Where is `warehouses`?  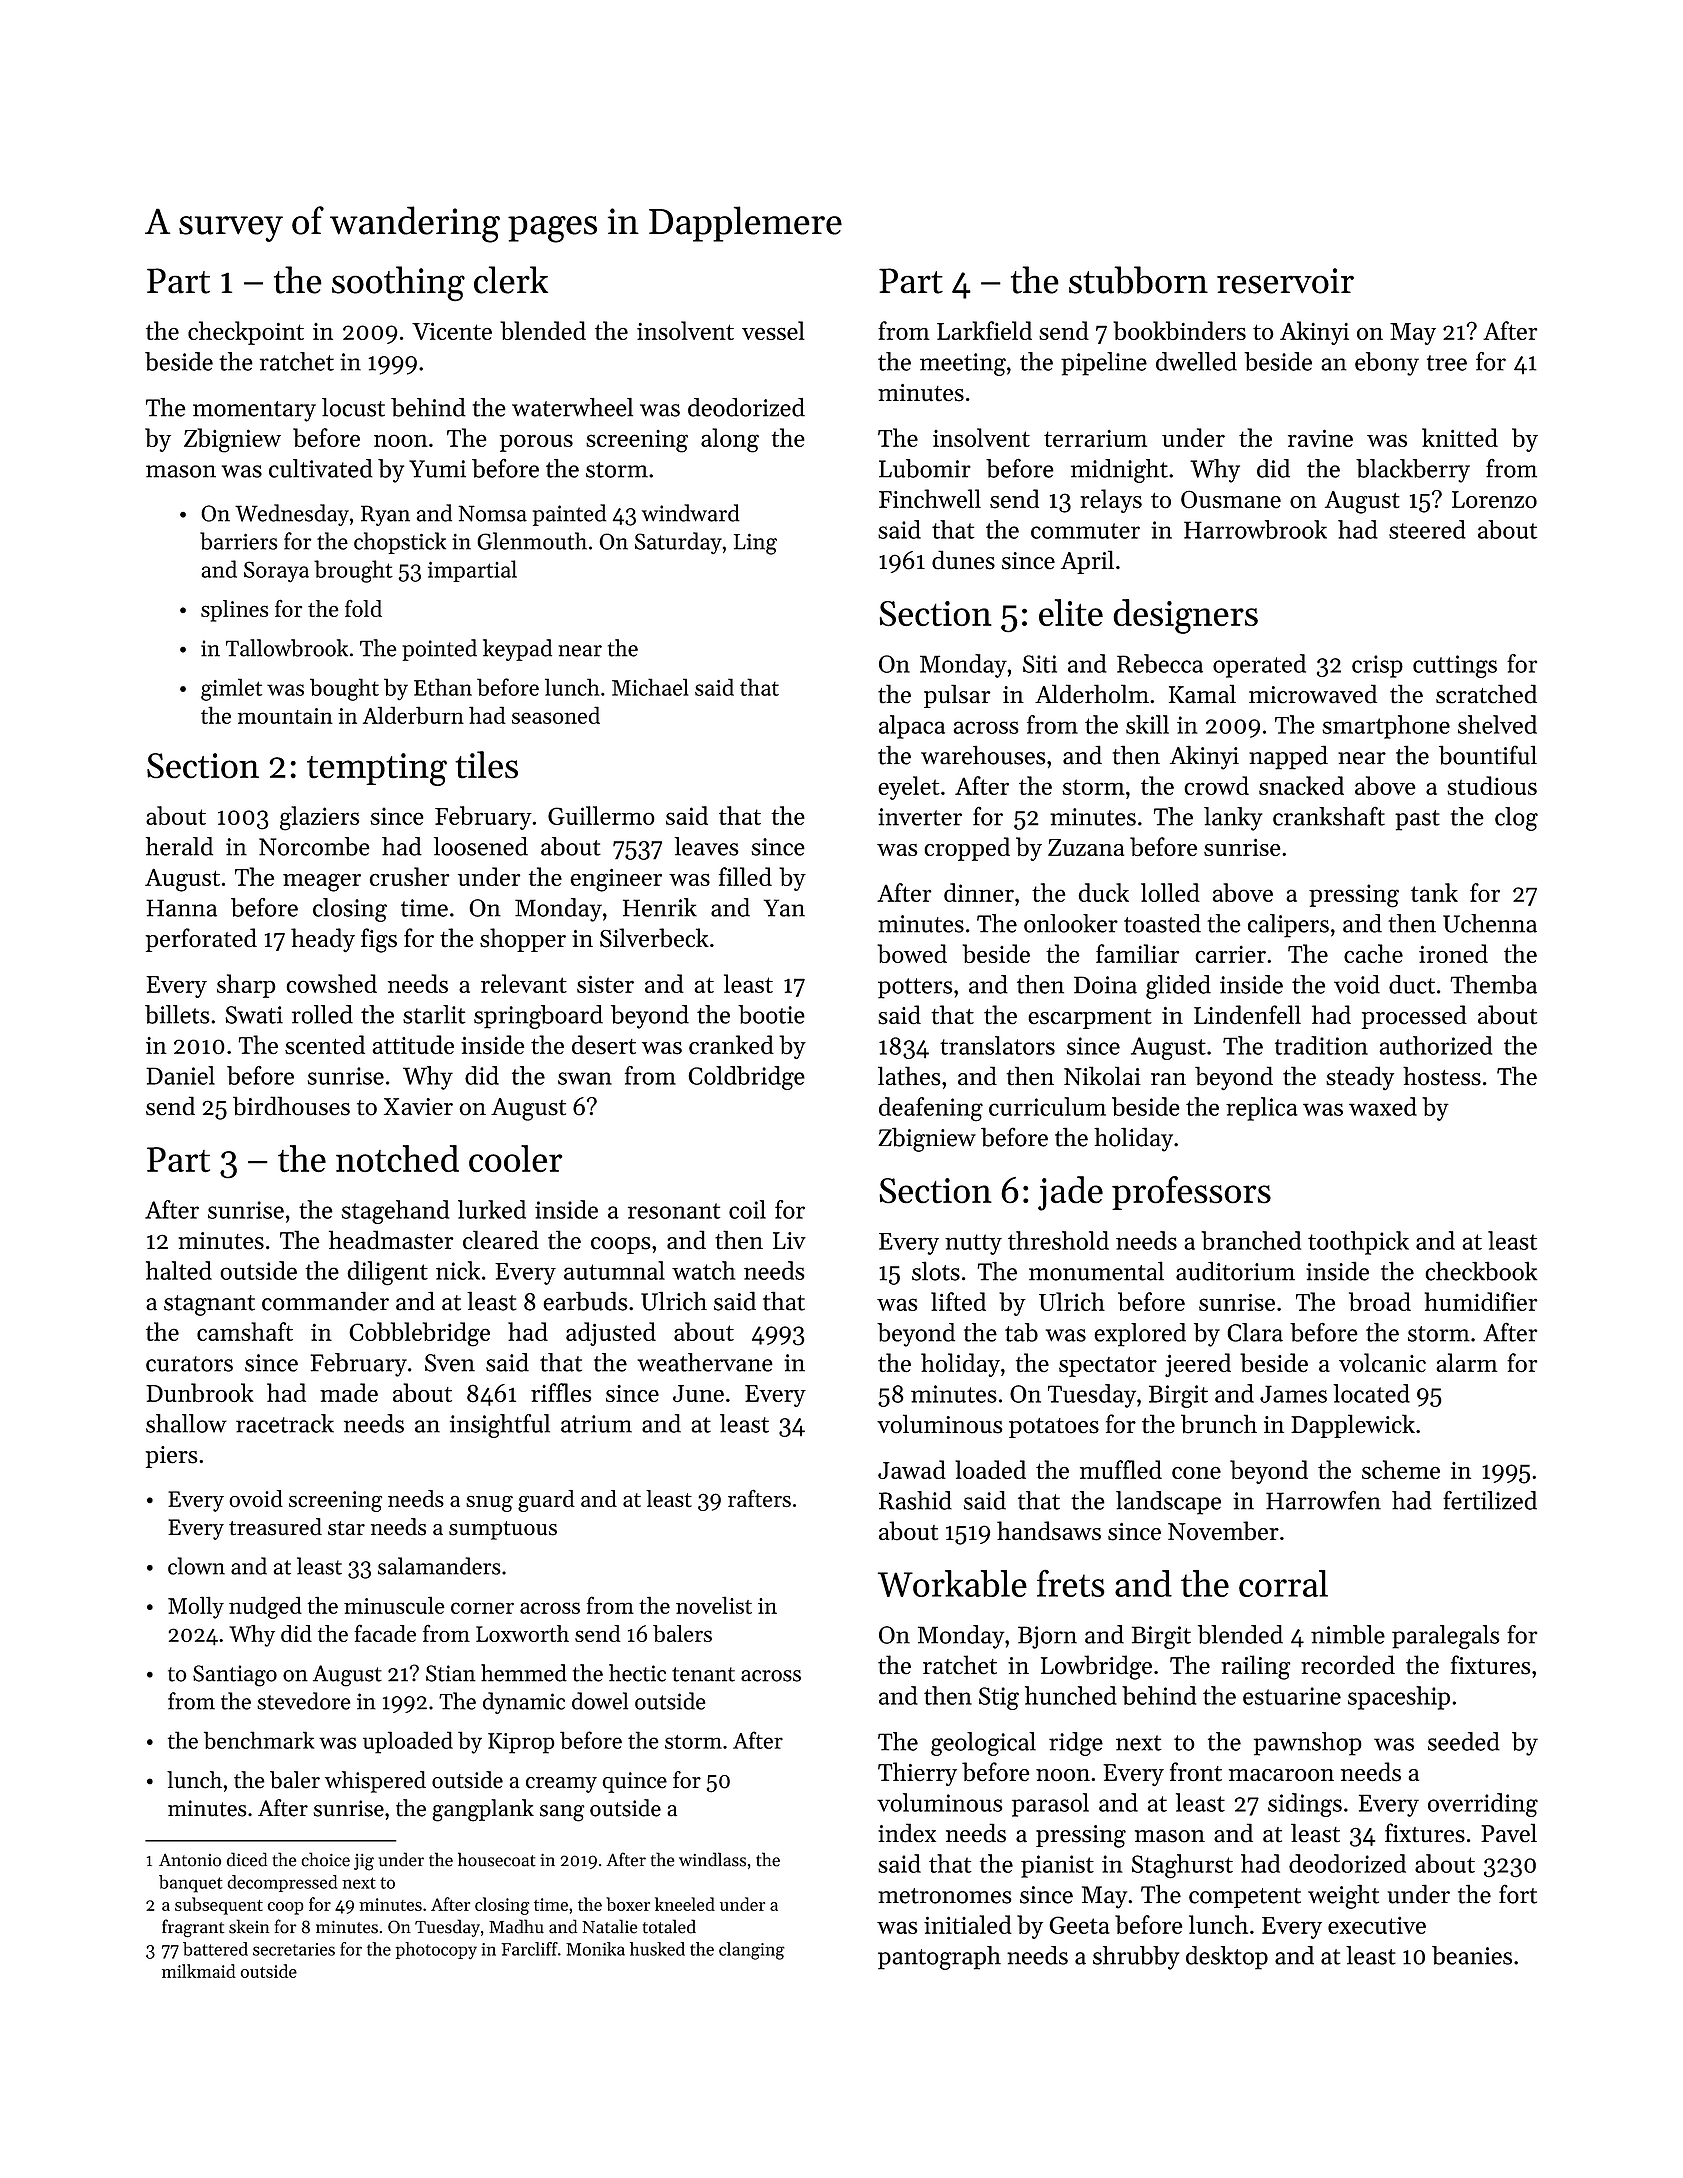
warehouses is located at coordinates (983, 755).
